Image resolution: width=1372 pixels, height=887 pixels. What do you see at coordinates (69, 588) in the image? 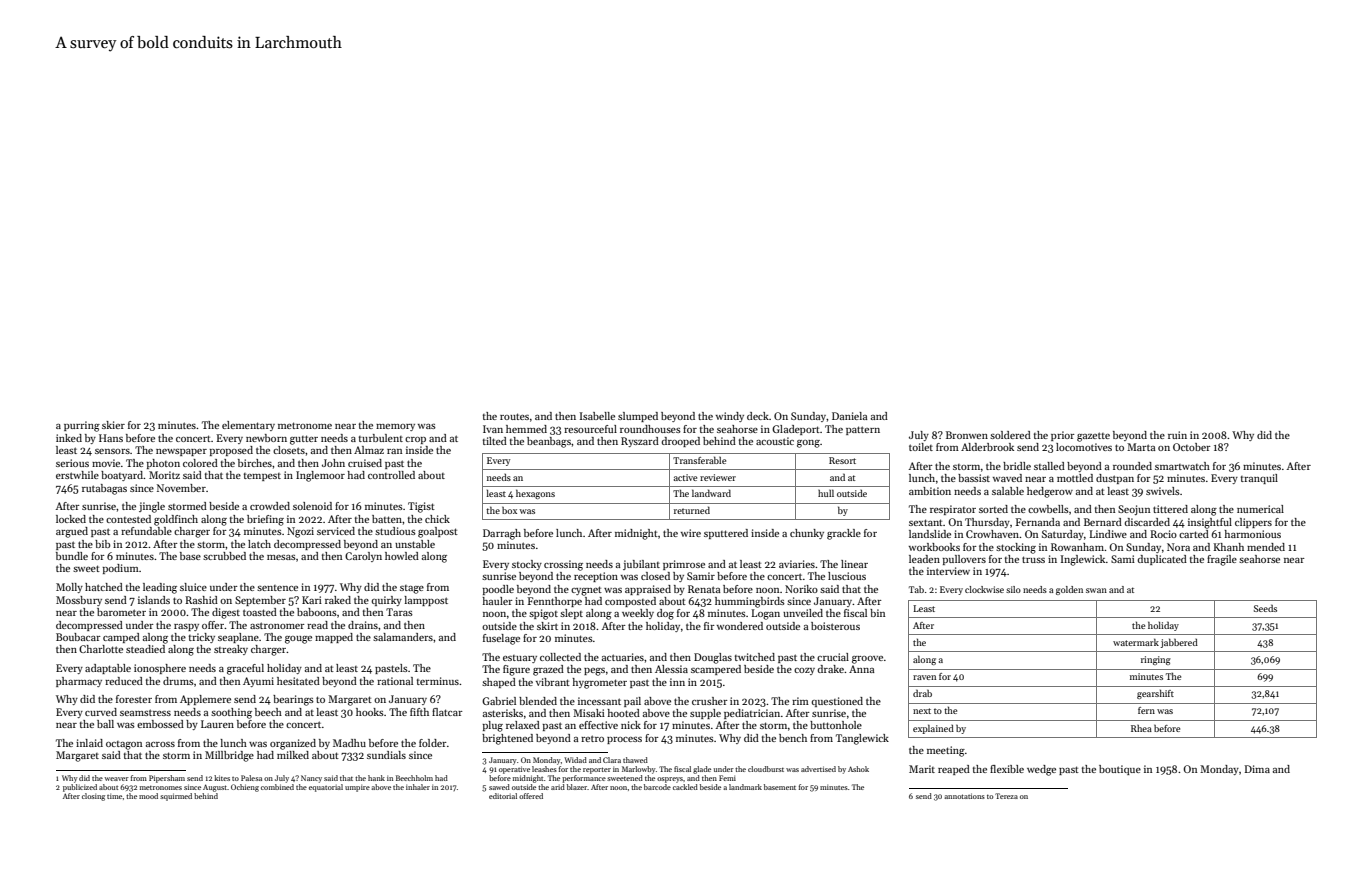
I see `Molly` at bounding box center [69, 588].
